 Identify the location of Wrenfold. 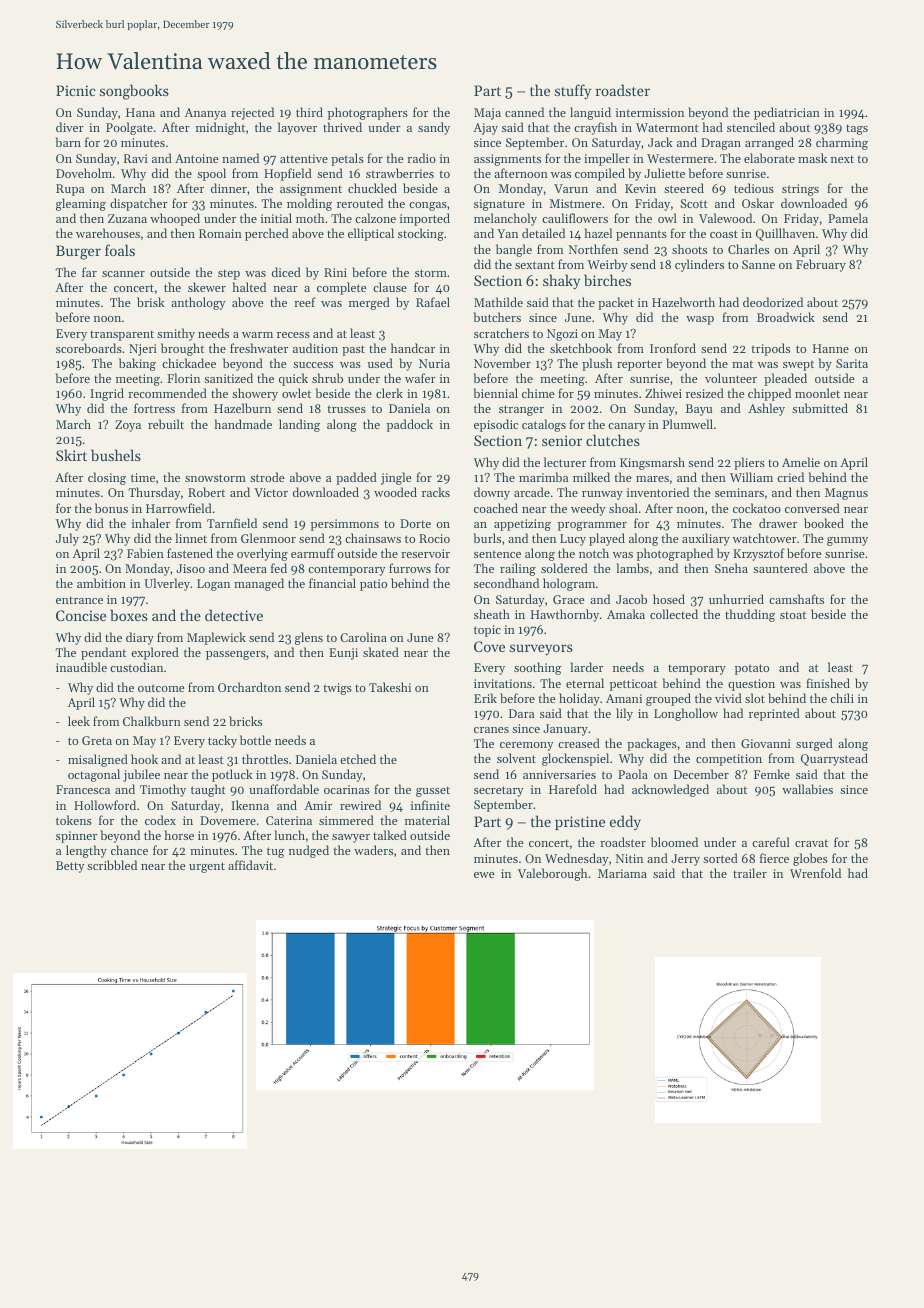
(815, 873).
